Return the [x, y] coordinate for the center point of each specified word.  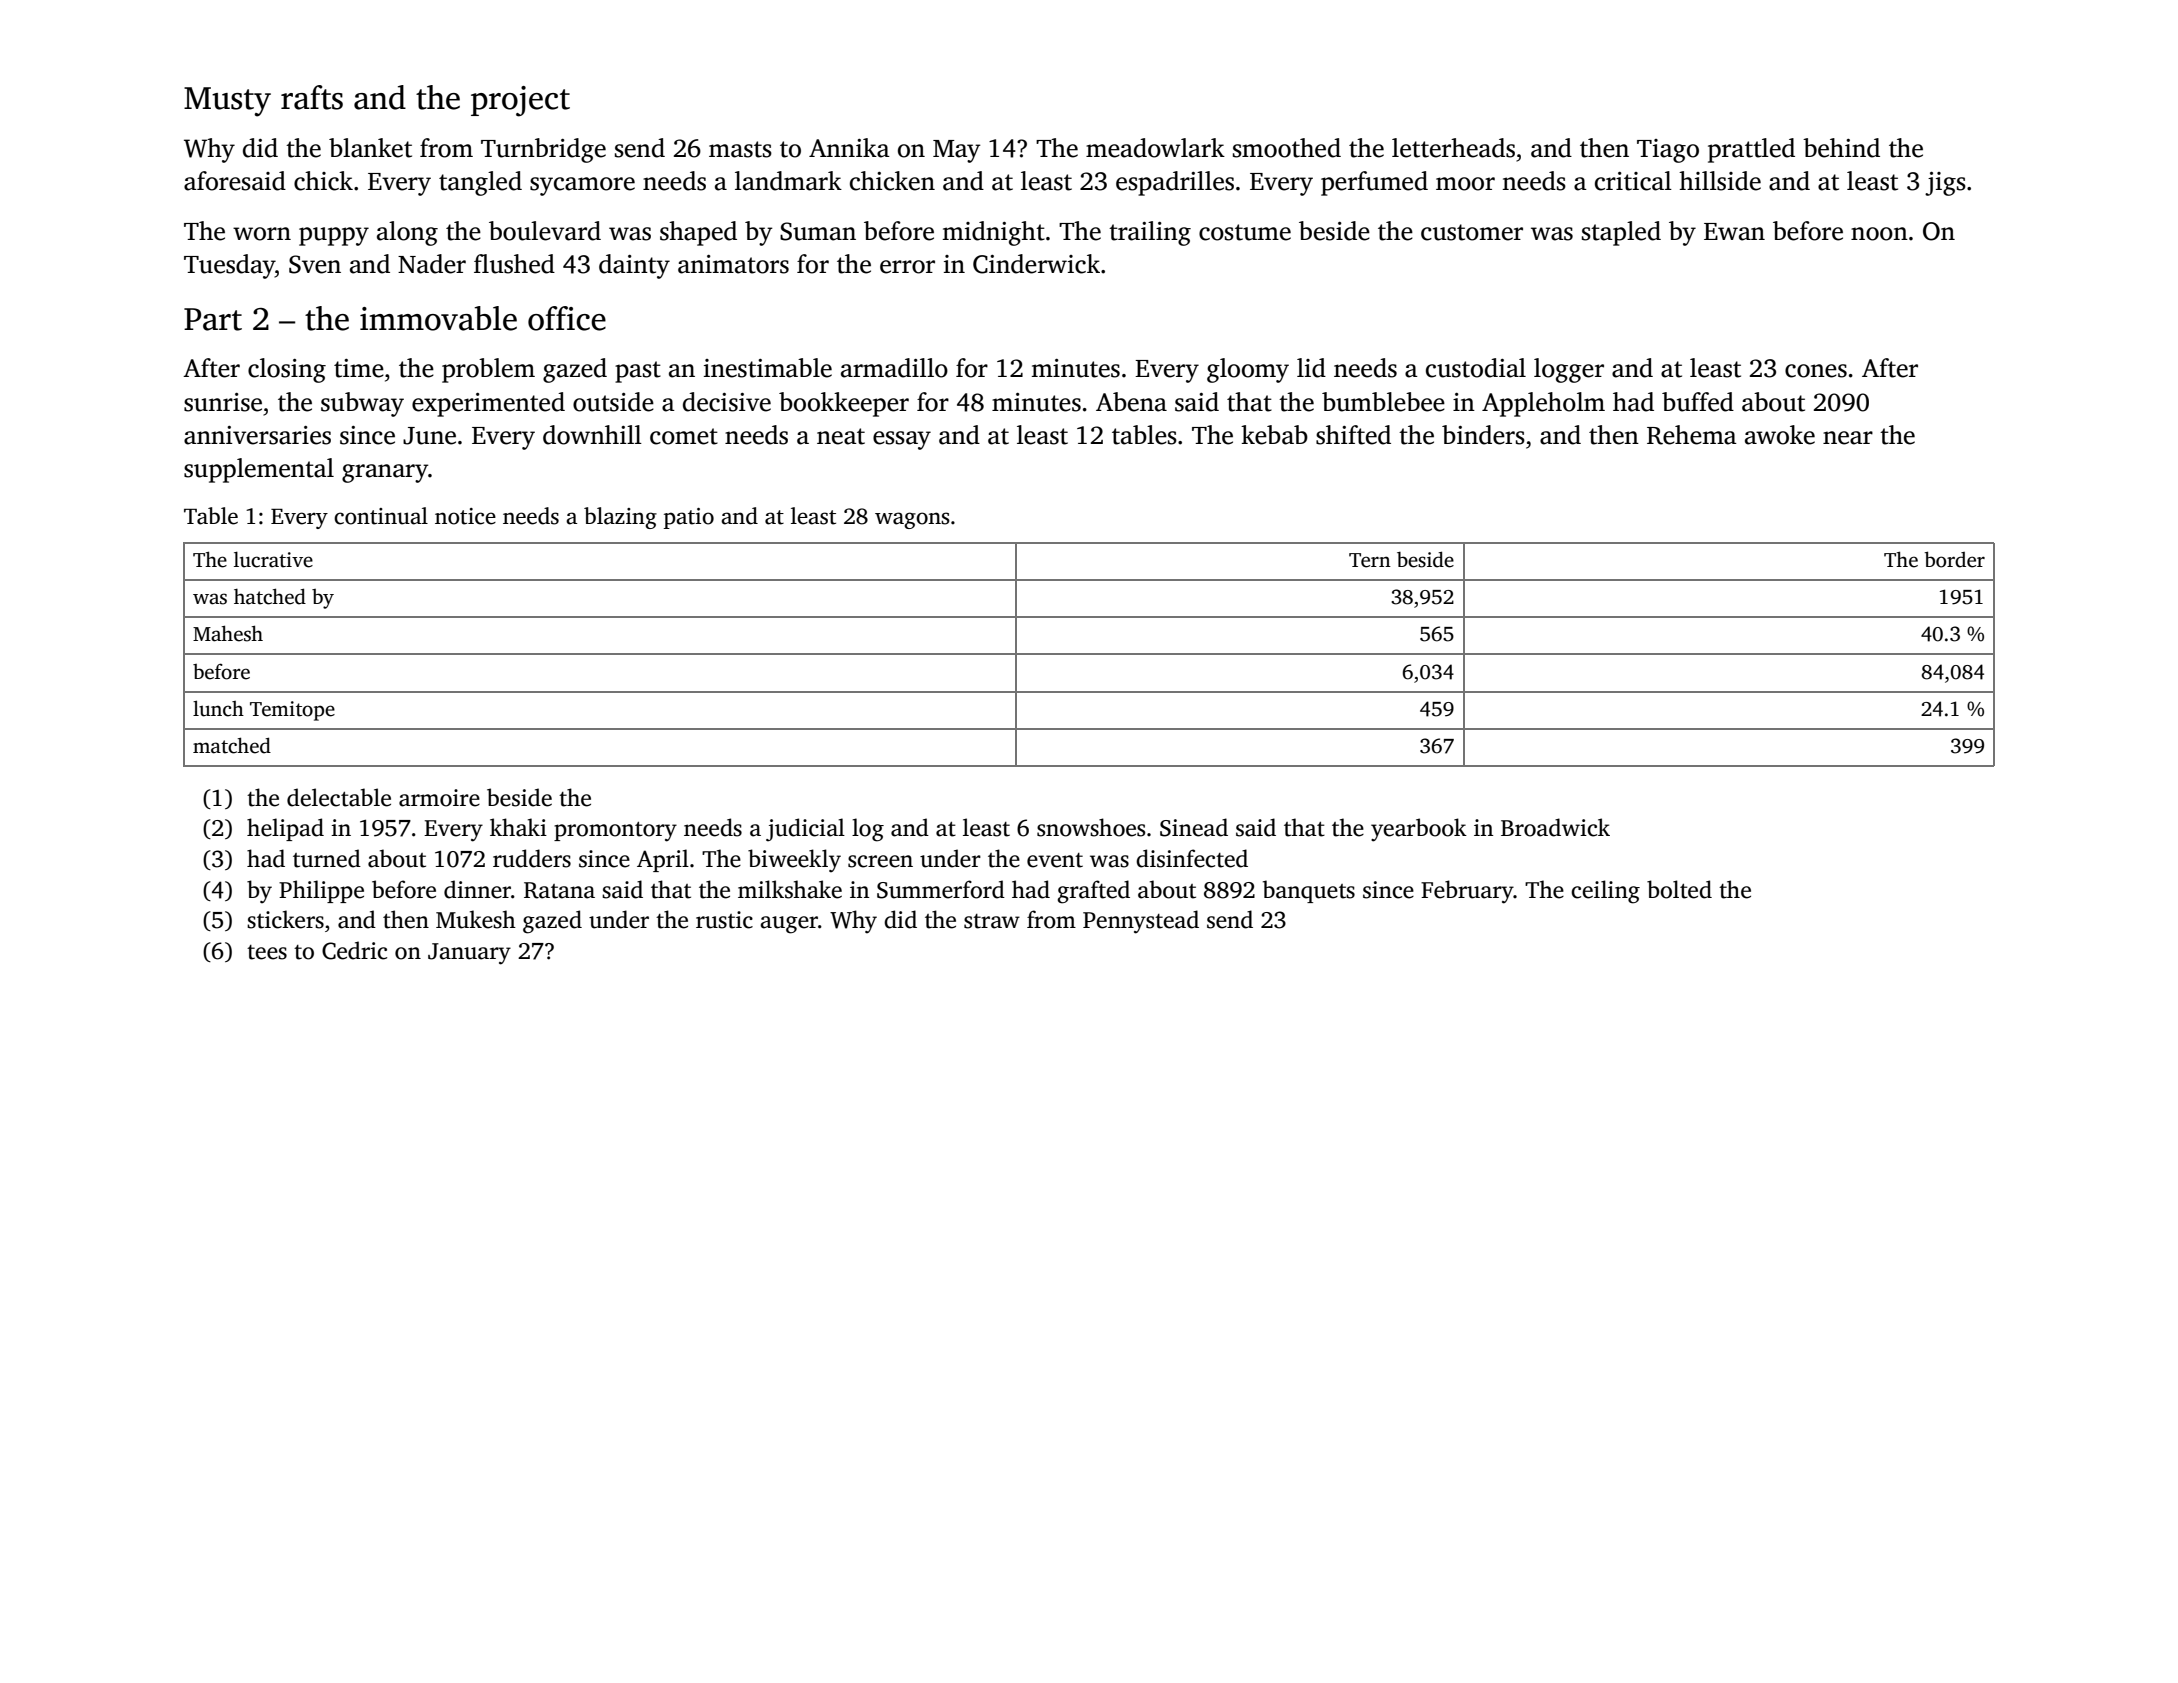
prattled [1751, 150]
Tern [1370, 560]
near [1848, 438]
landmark [788, 181]
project [520, 101]
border [1955, 559]
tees [267, 952]
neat [841, 436]
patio [689, 518]
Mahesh [228, 633]
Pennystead [1141, 922]
